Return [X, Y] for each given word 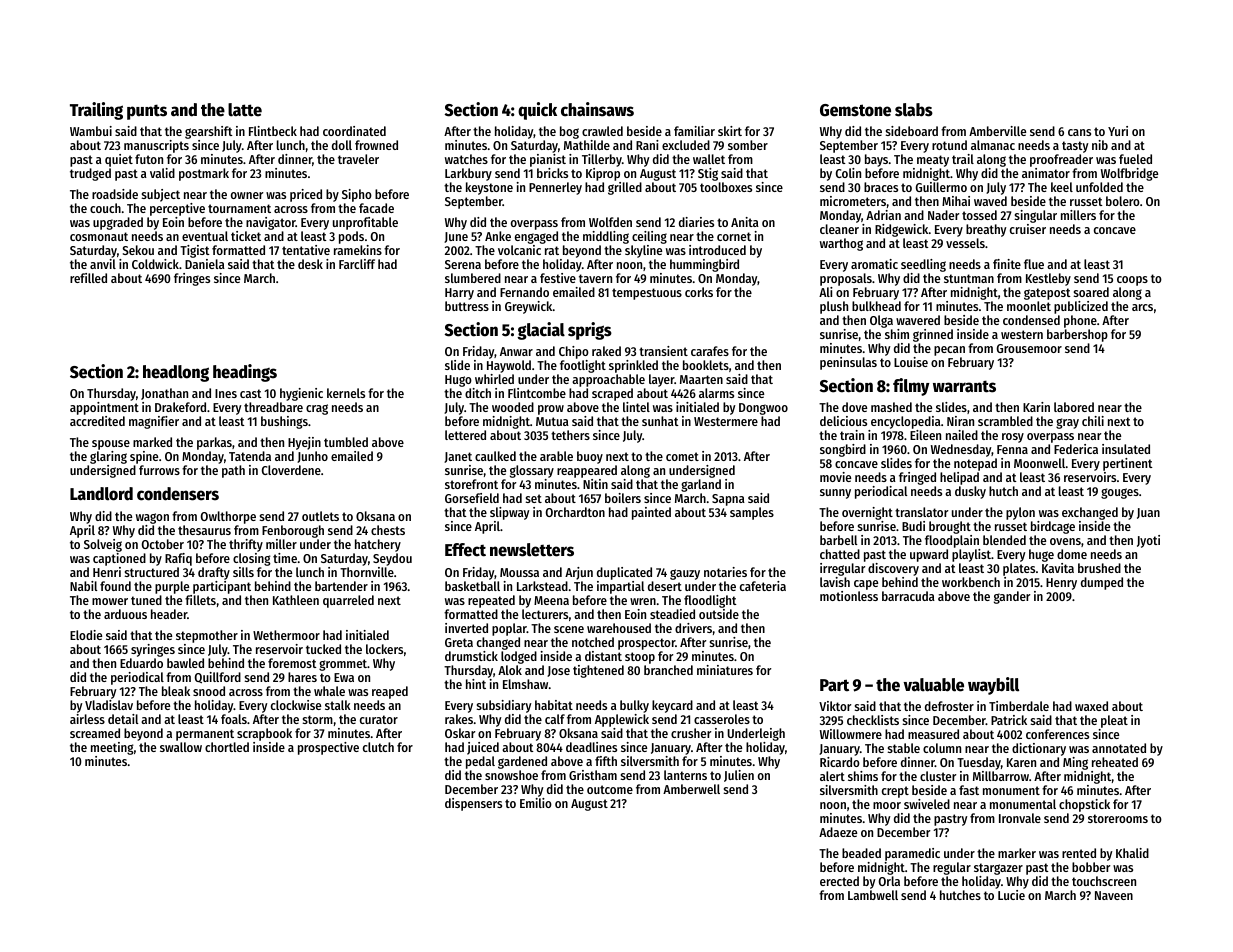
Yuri [1118, 131]
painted [651, 513]
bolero [1123, 201]
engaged [536, 237]
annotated [1119, 748]
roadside [115, 194]
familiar [694, 131]
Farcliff [357, 264]
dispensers [473, 804]
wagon [152, 518]
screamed [95, 733]
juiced [483, 748]
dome [1072, 554]
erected [839, 881]
